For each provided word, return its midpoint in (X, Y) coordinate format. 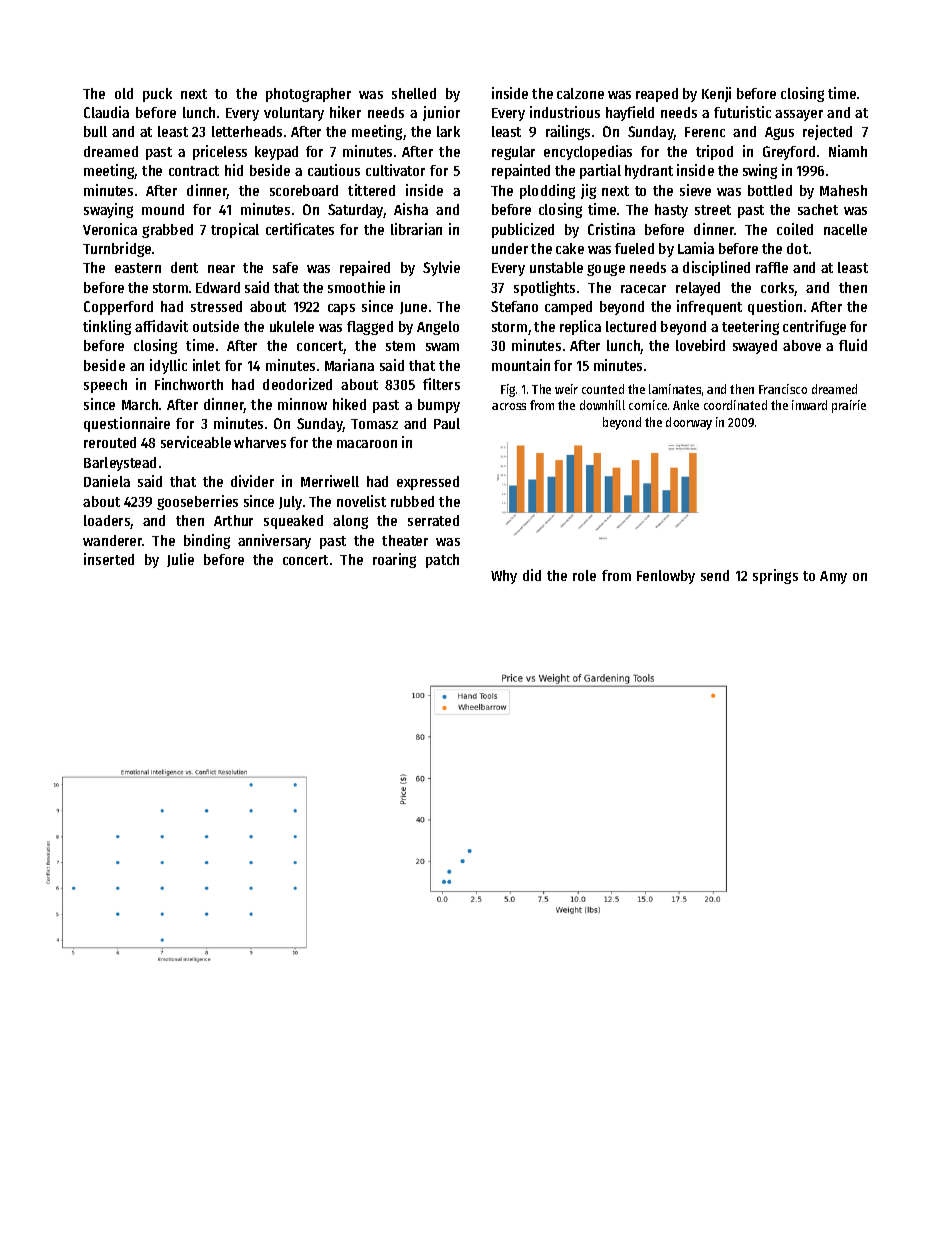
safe (285, 267)
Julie (180, 560)
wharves (260, 442)
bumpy (439, 406)
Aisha (411, 209)
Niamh (848, 151)
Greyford (789, 153)
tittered (371, 190)
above (802, 345)
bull (95, 131)
